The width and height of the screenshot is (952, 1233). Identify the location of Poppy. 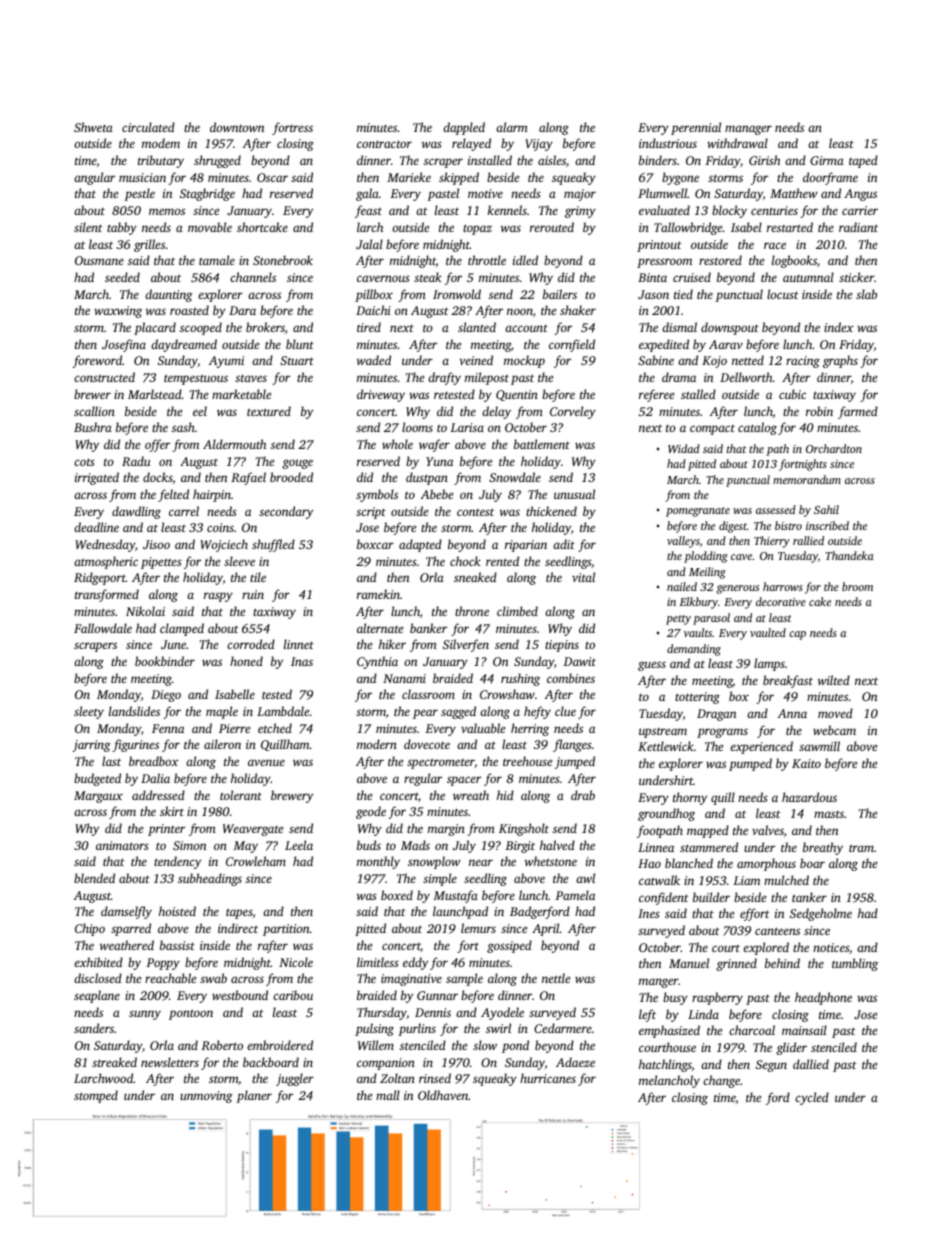
(163, 964).
